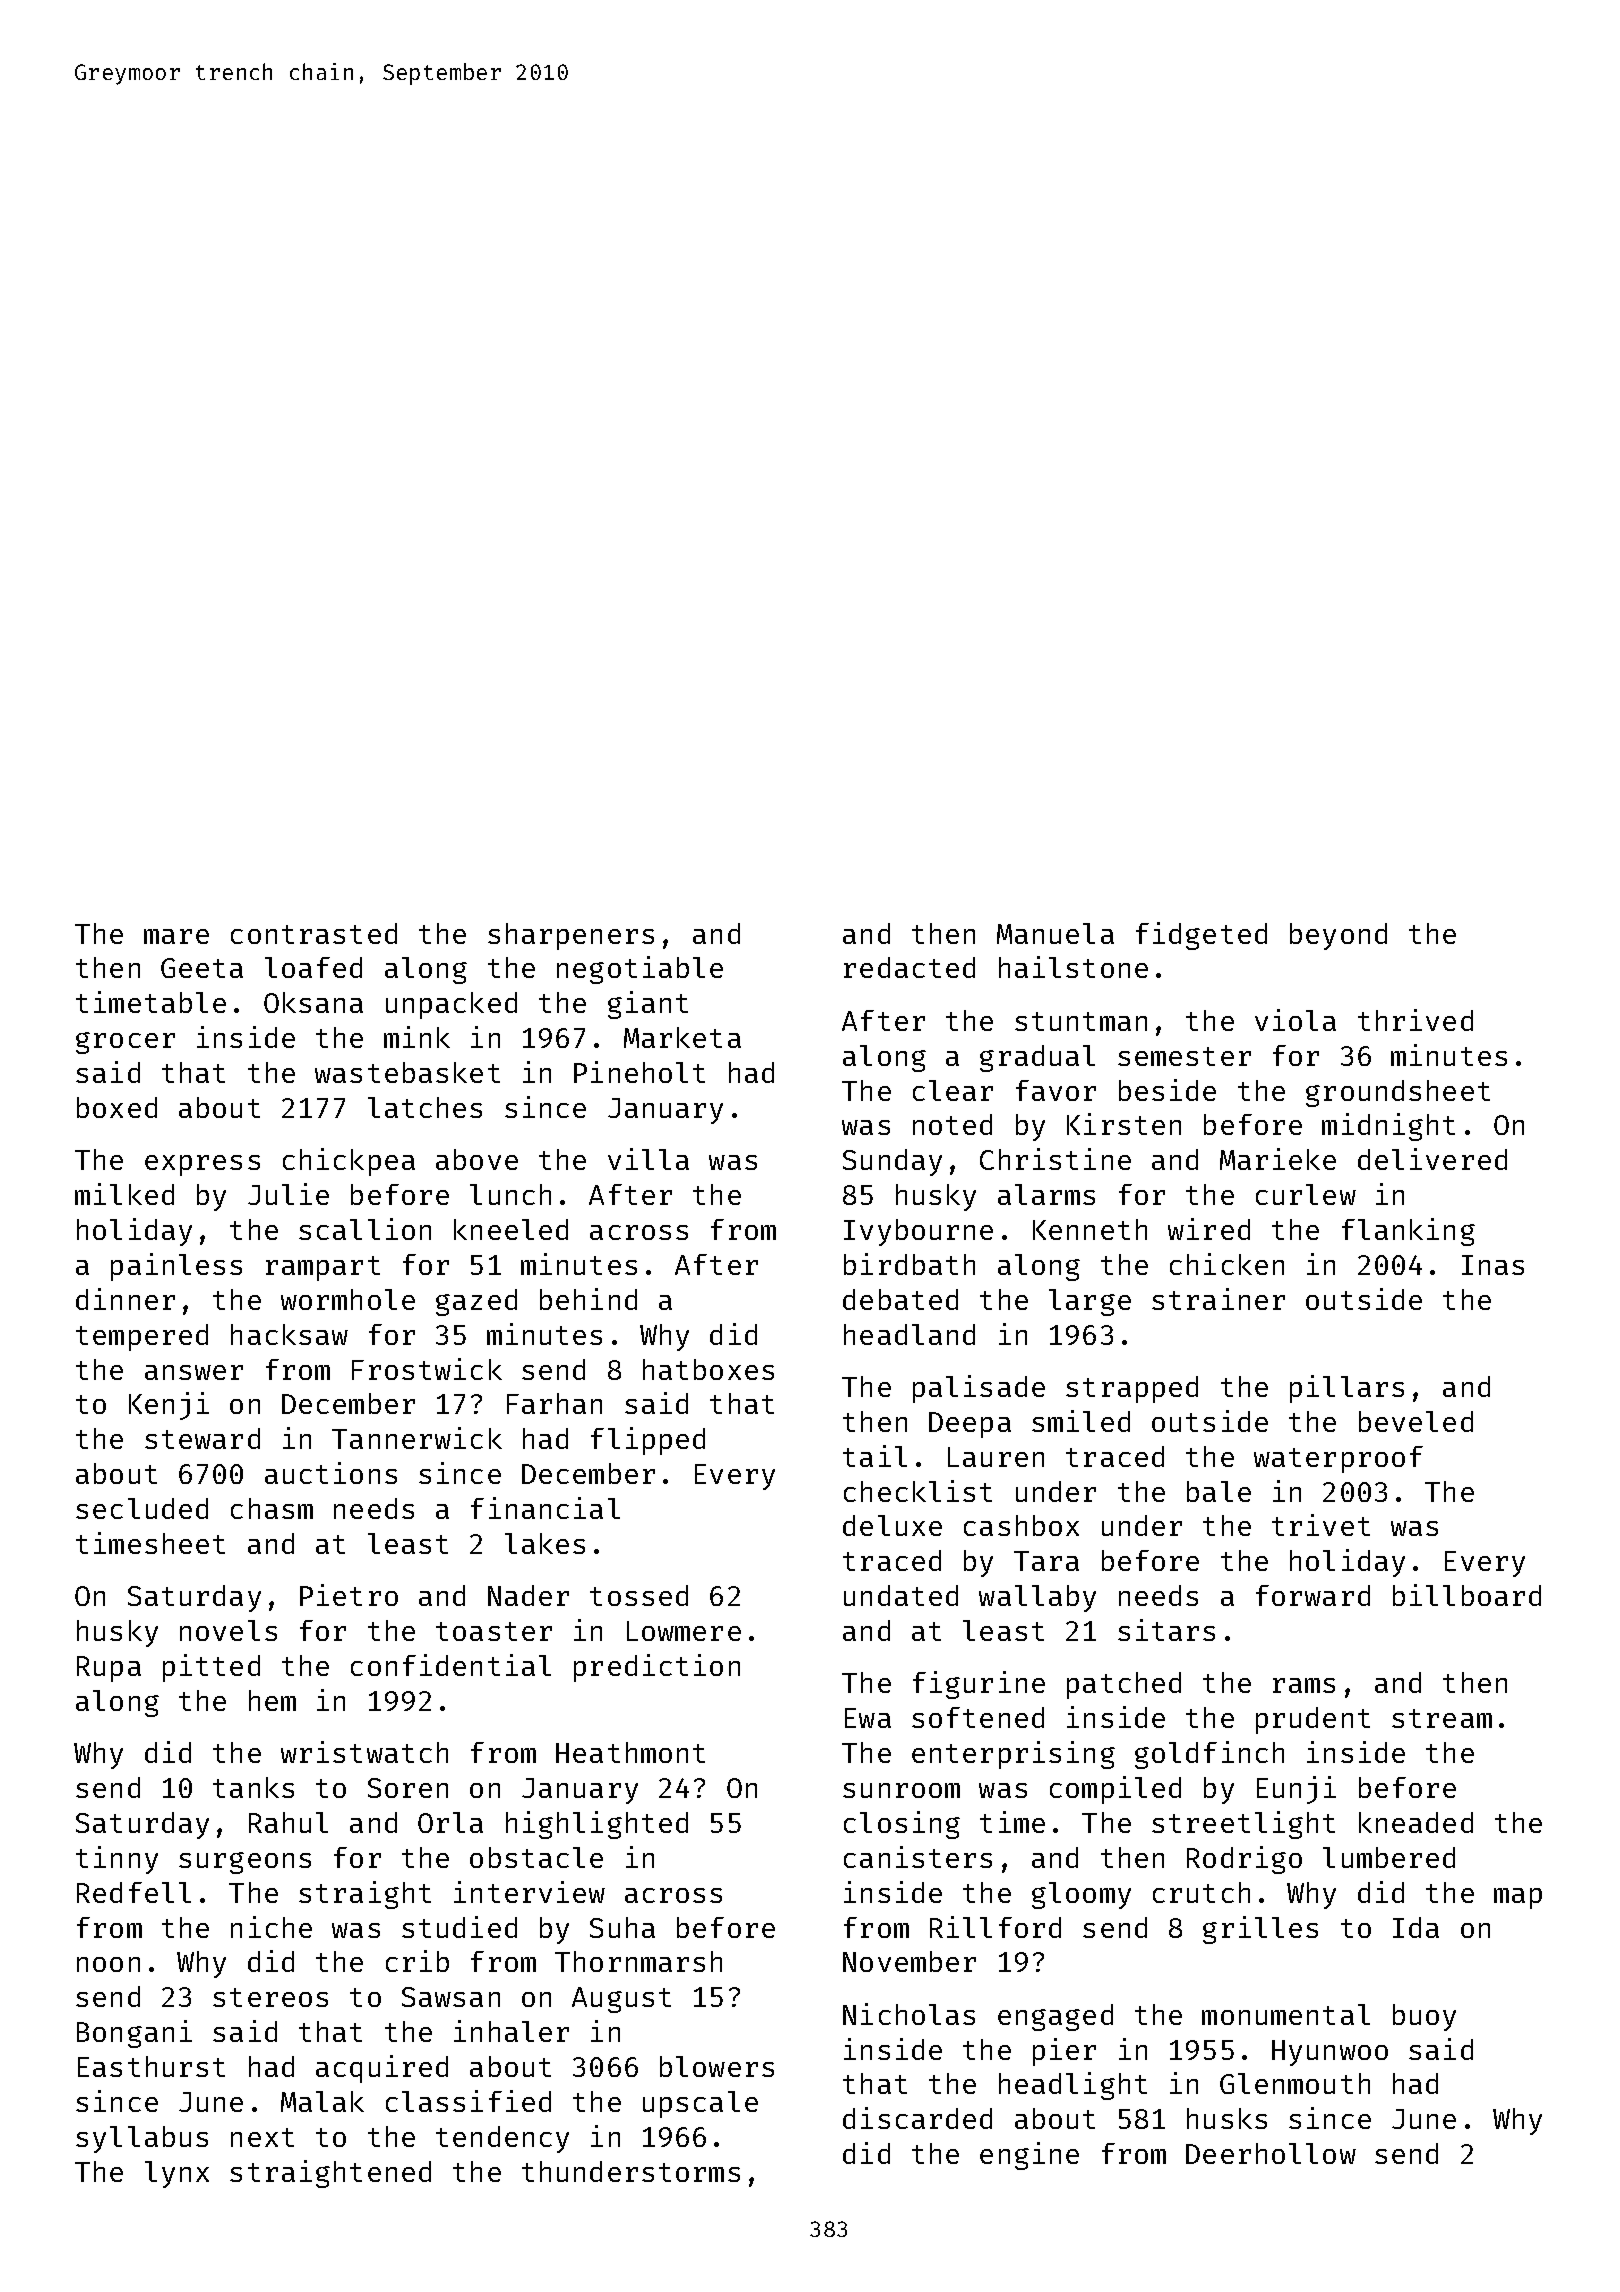 This page has width=1620, height=2292. Describe the element at coordinates (995, 1927) in the page. I see `Rillford` at that location.
